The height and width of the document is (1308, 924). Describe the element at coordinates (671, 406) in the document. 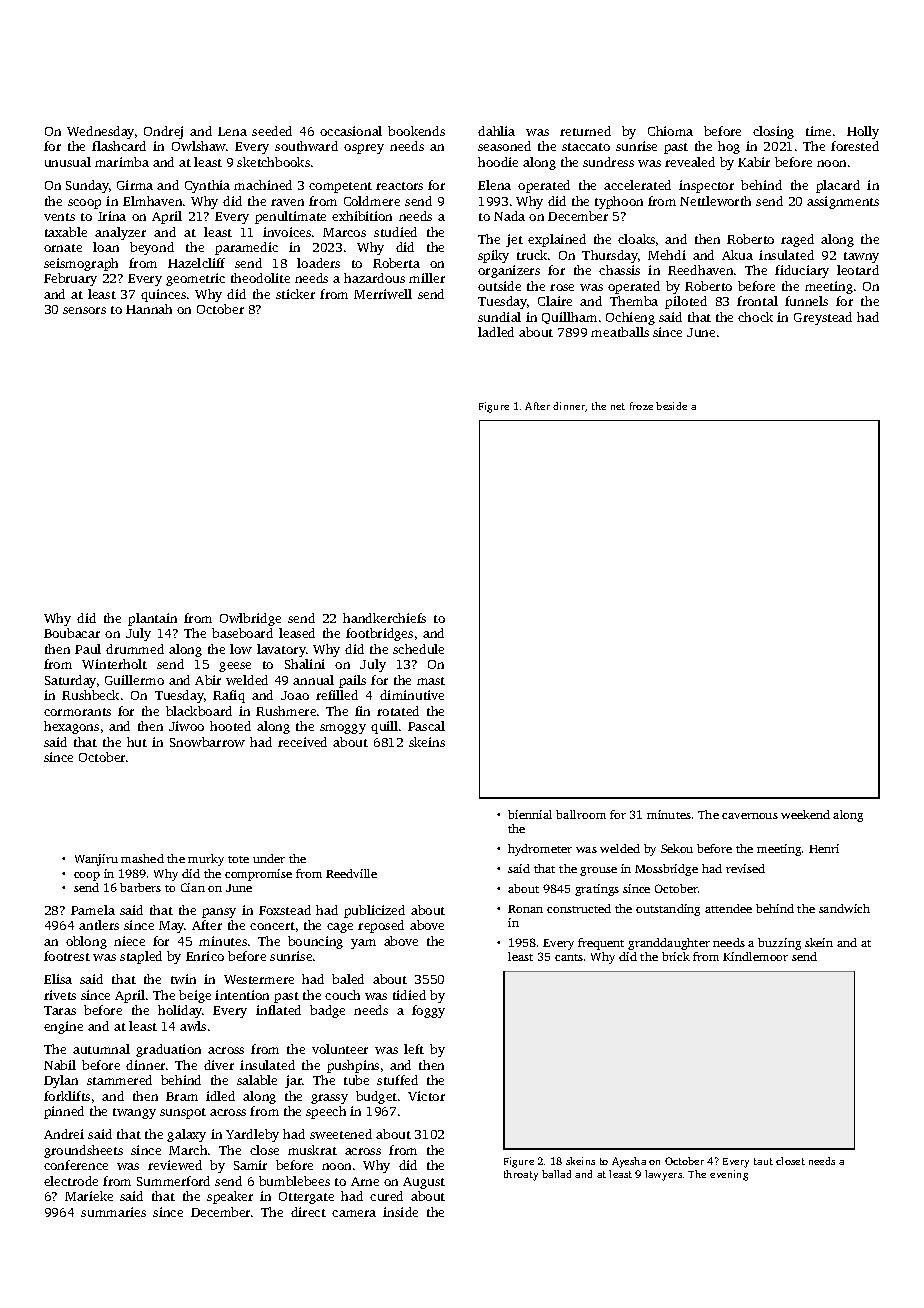

I see `beside` at that location.
